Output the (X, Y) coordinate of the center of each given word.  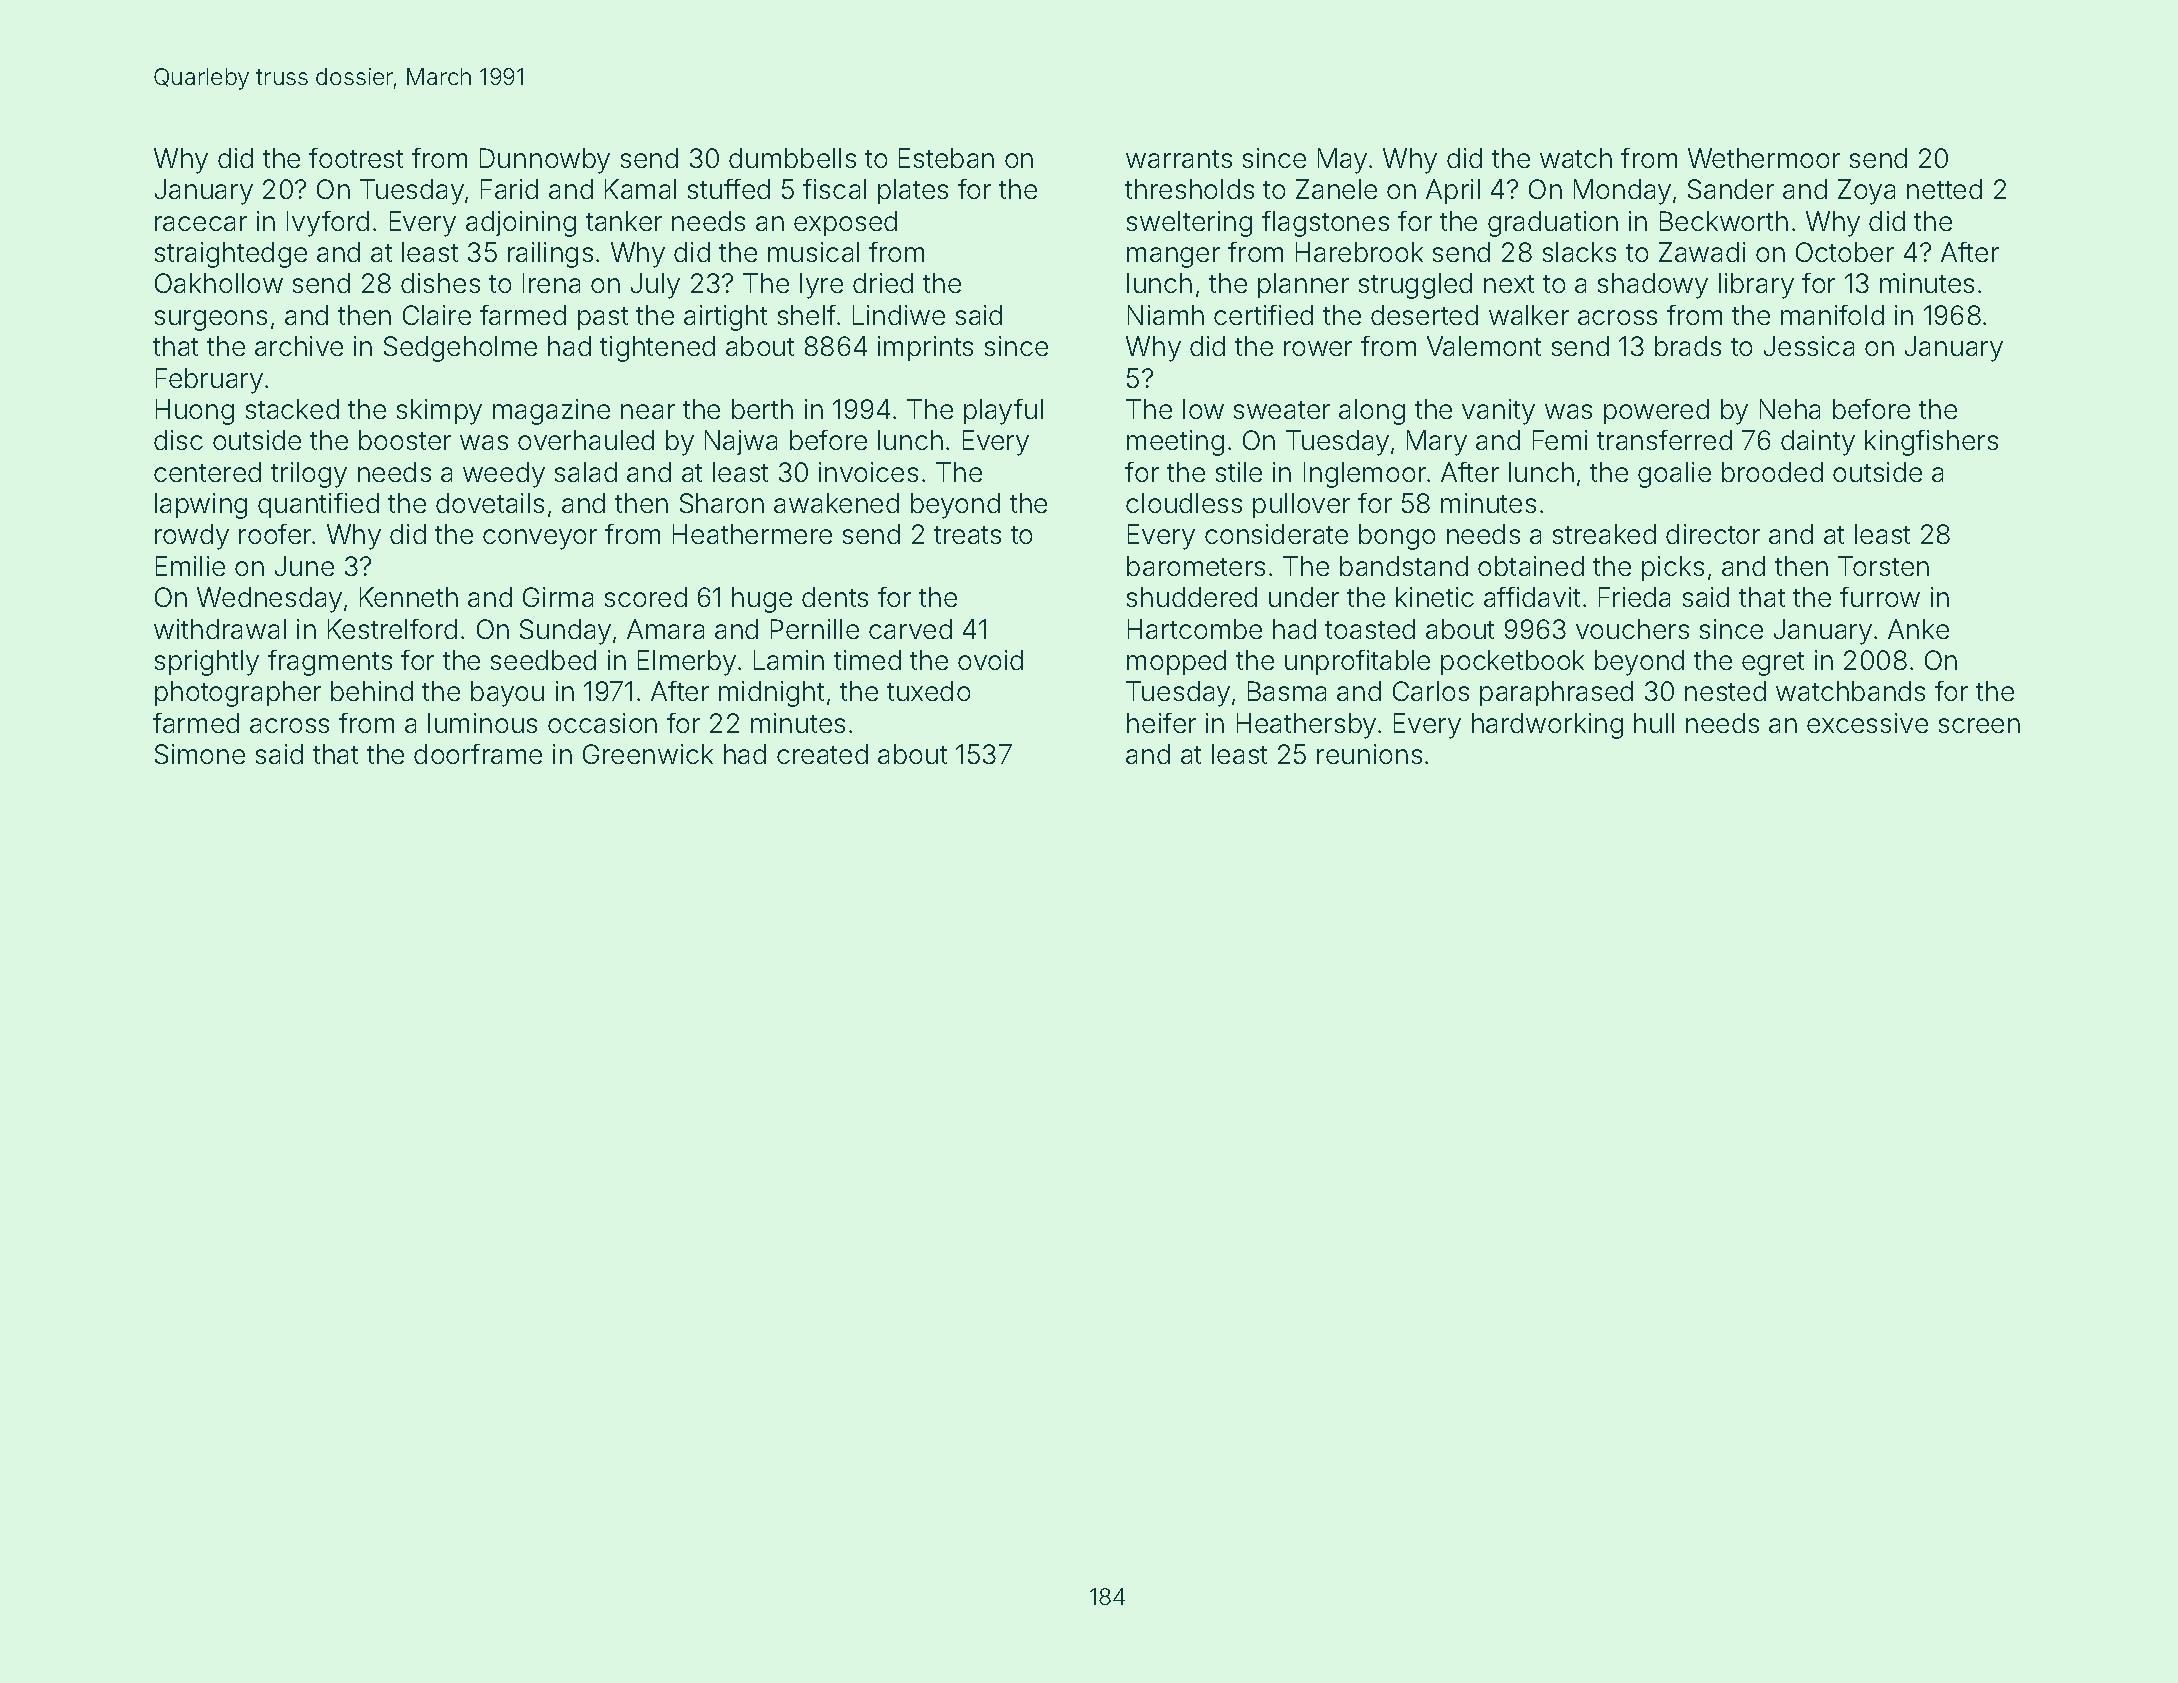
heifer (1161, 723)
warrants (1179, 159)
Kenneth (409, 597)
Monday (1622, 192)
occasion (602, 723)
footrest (356, 158)
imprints (925, 348)
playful (1003, 412)
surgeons (211, 320)
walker (1529, 315)
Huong (195, 412)
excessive (1867, 723)
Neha (1790, 409)
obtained (1531, 566)
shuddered (1192, 597)
